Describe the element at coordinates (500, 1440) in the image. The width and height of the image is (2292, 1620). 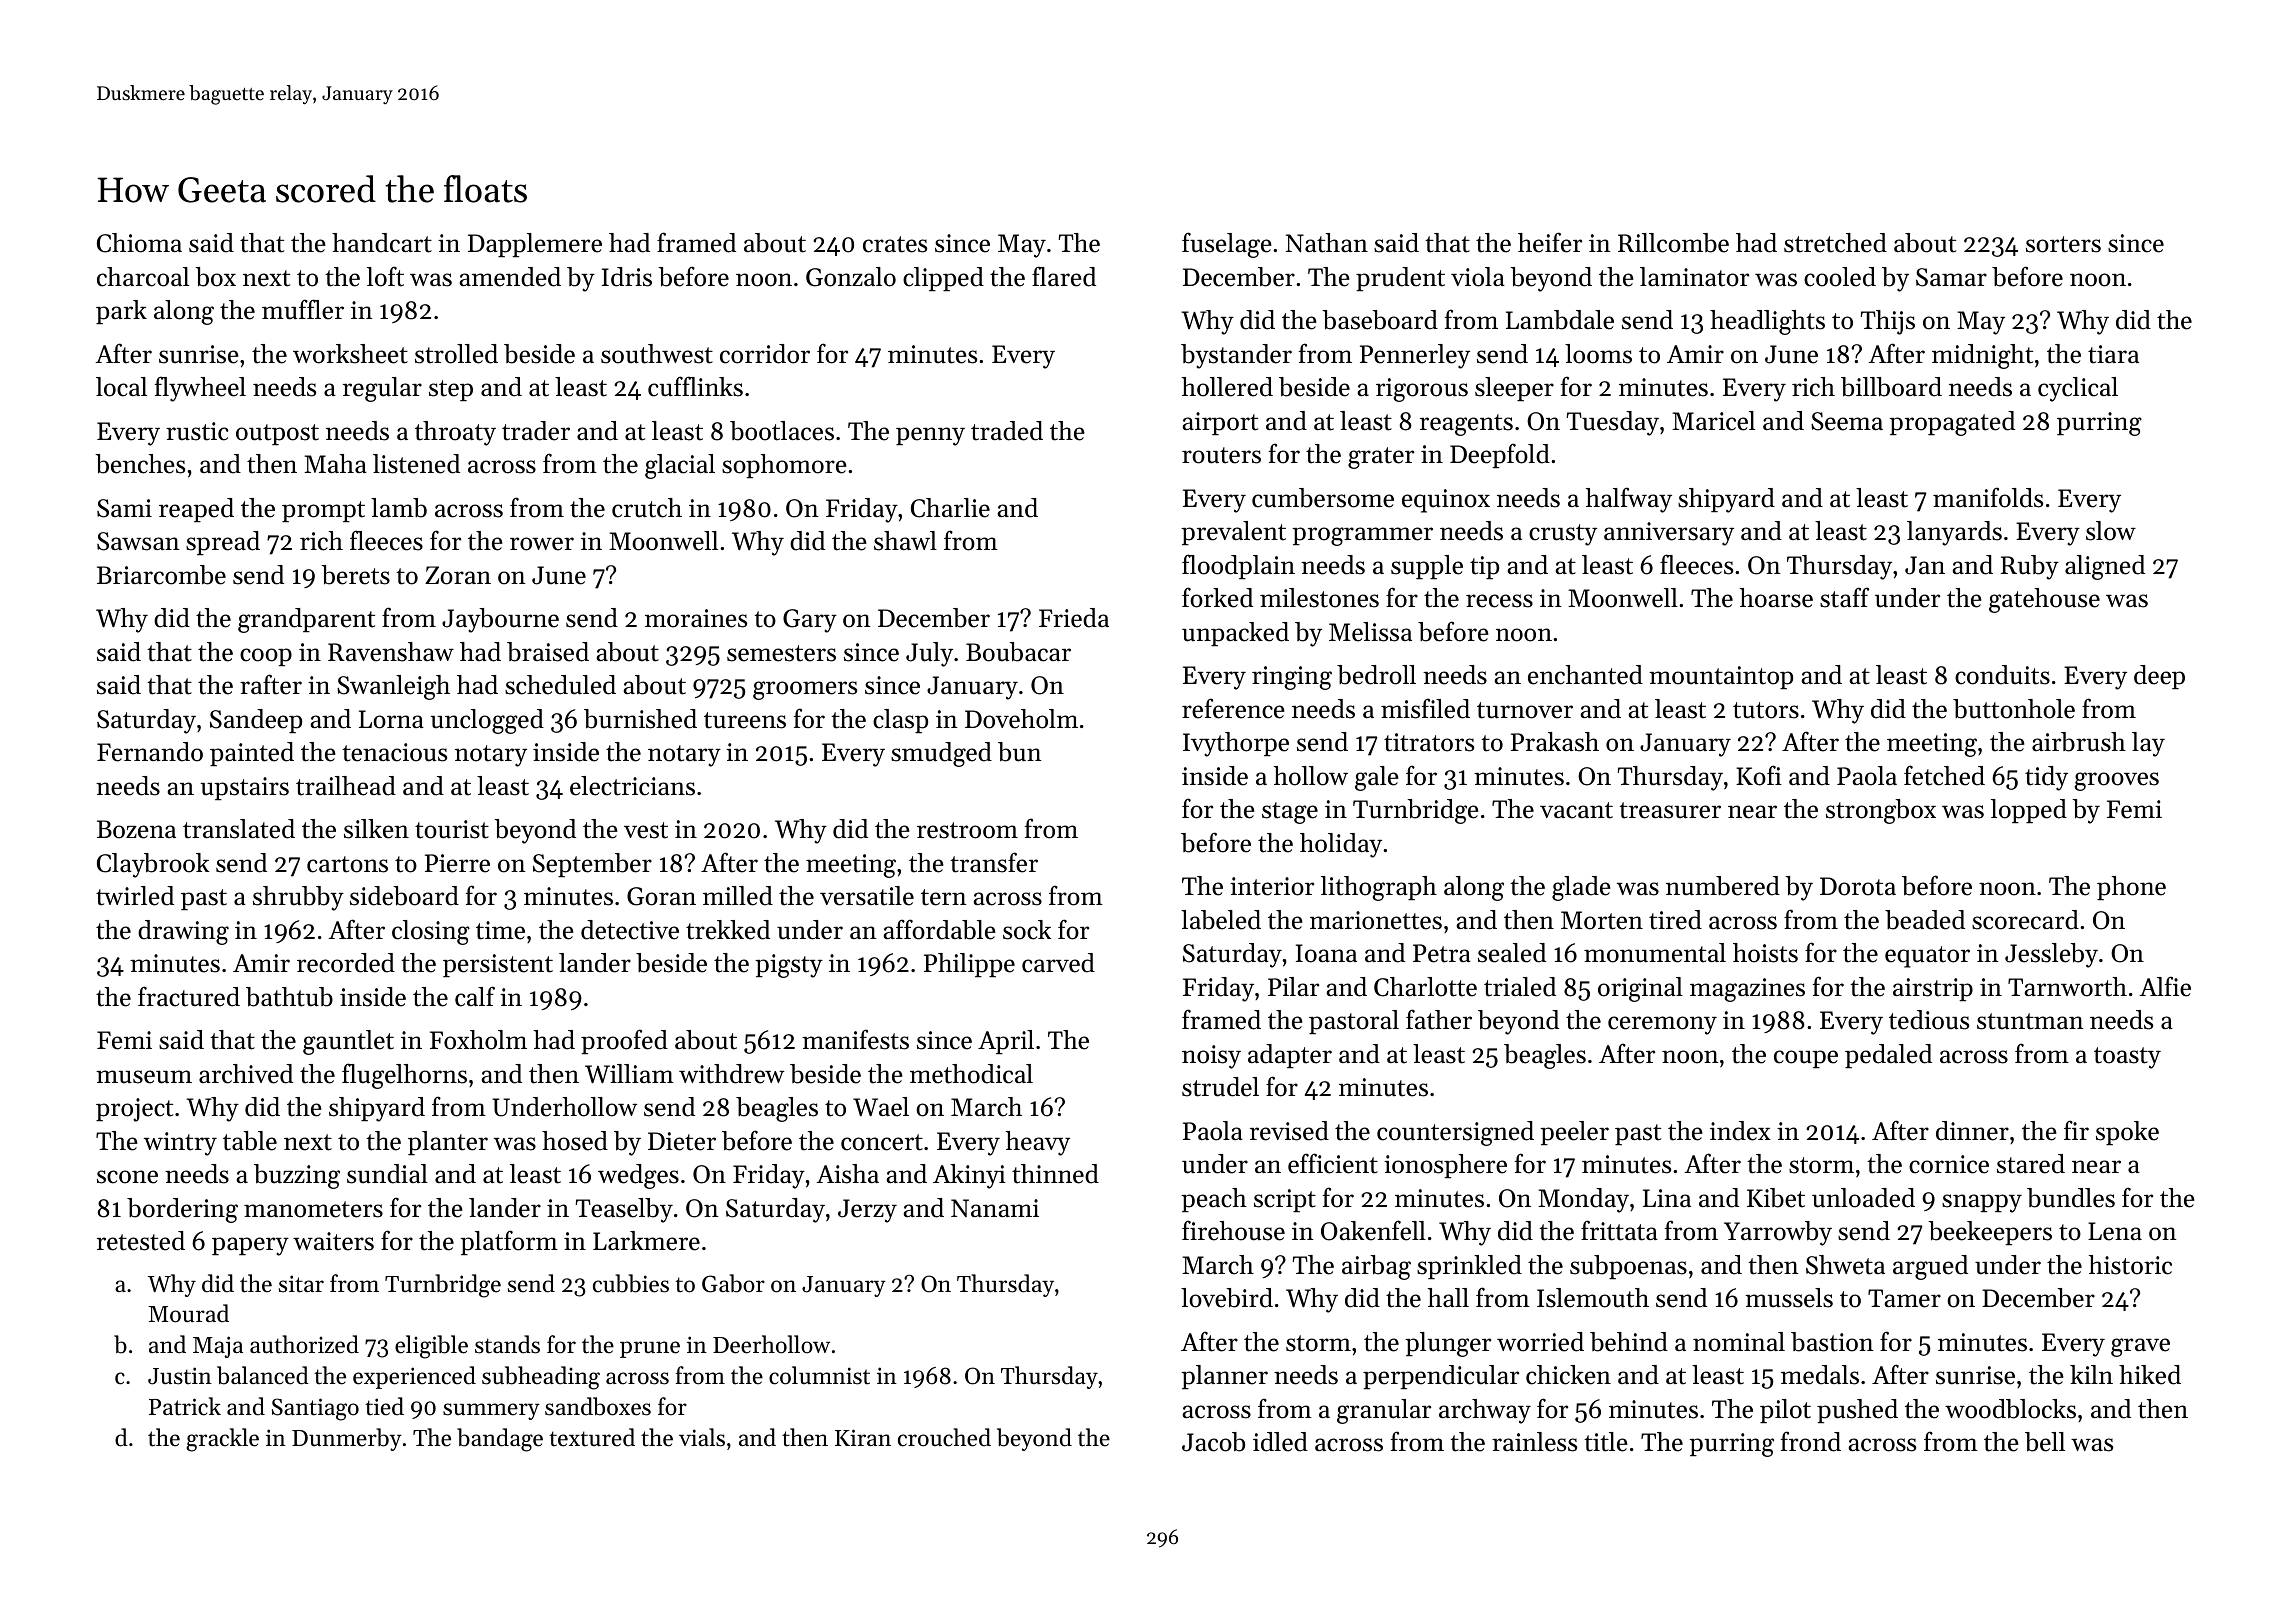
I see `bandage` at that location.
